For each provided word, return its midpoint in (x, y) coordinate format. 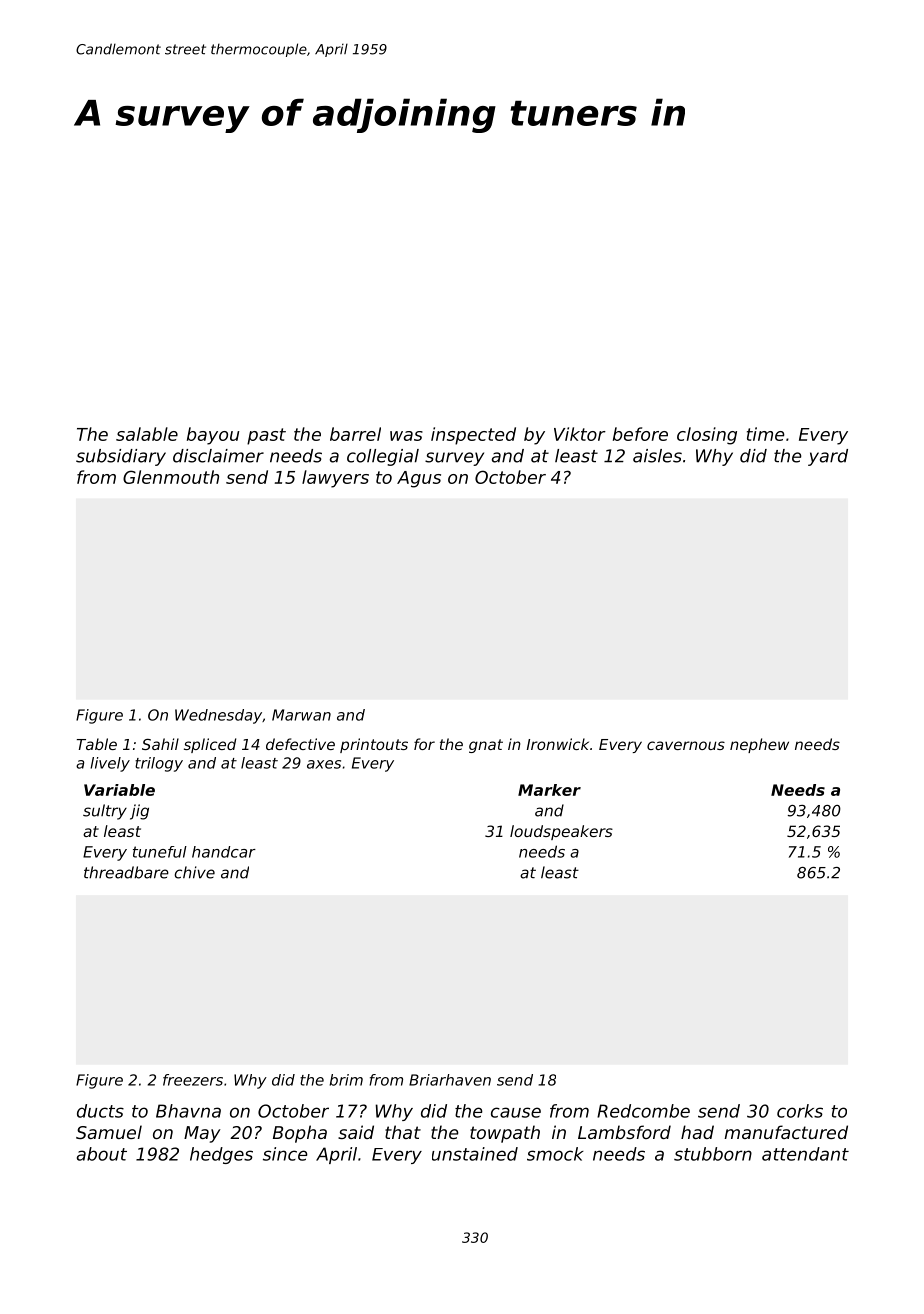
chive (195, 872)
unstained (475, 1154)
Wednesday (218, 716)
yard (828, 457)
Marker (549, 790)
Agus (419, 479)
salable (147, 434)
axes (324, 764)
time (766, 434)
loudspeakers (561, 832)
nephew (759, 745)
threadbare (126, 872)
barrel (355, 434)
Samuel (109, 1132)
